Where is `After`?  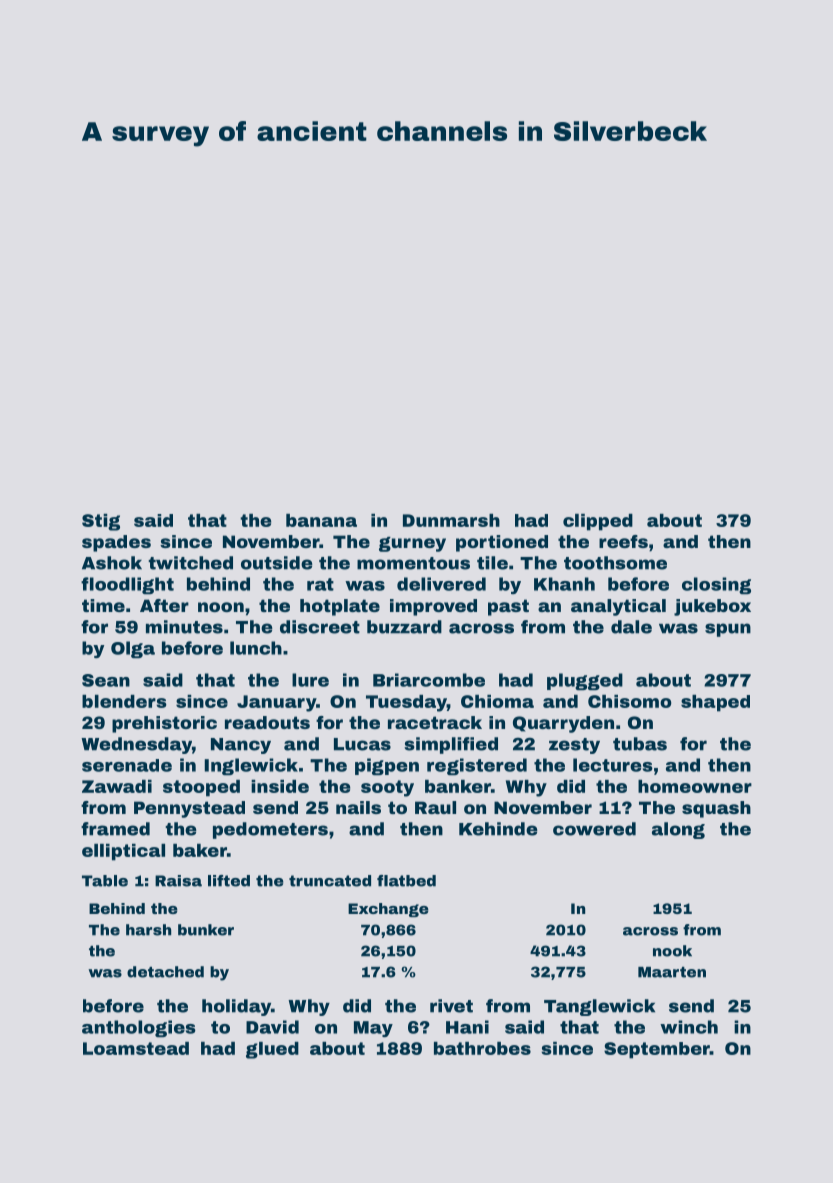 After is located at coordinates (164, 605).
